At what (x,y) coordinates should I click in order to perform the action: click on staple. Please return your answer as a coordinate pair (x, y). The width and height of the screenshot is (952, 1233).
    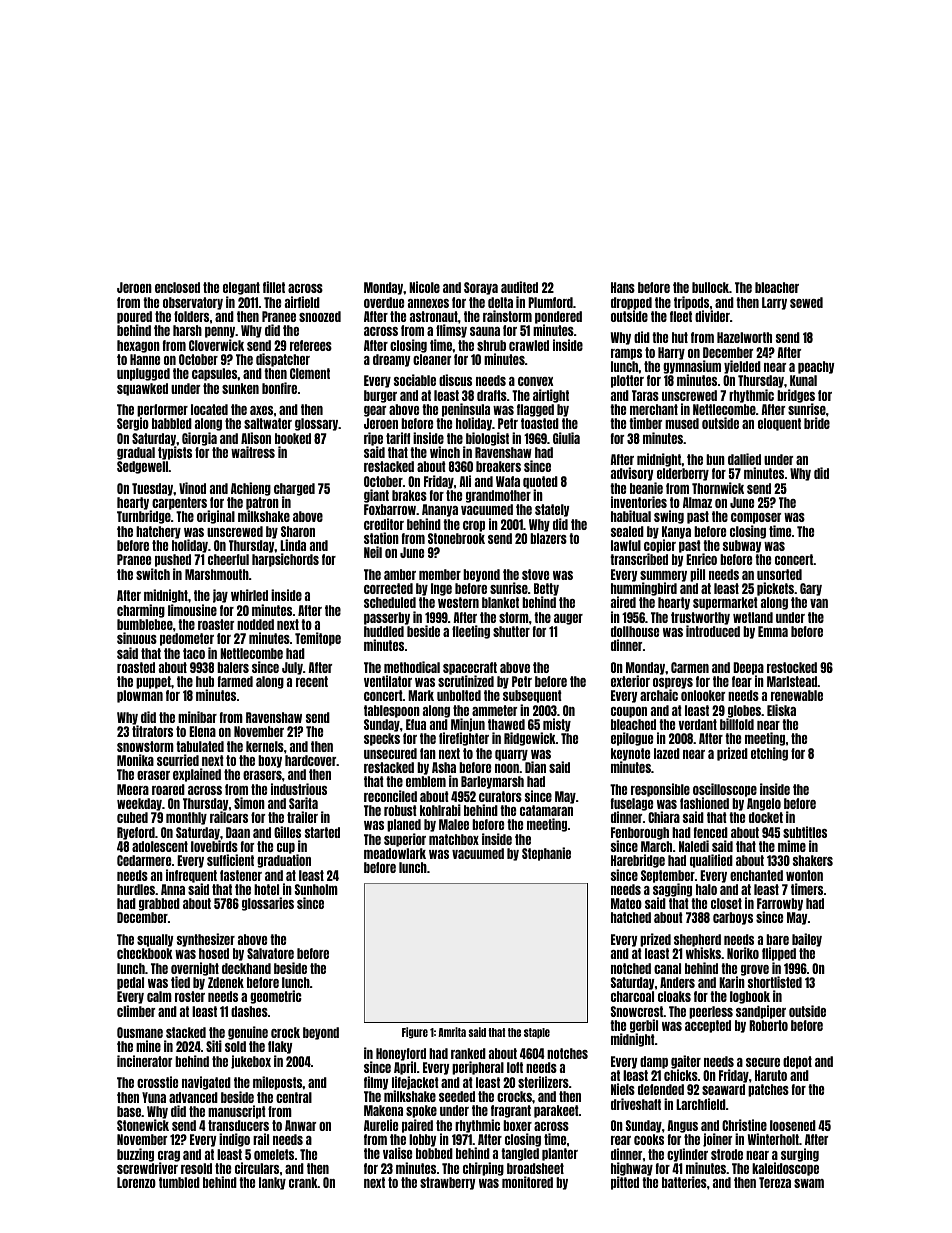
    Looking at the image, I should click on (537, 1033).
